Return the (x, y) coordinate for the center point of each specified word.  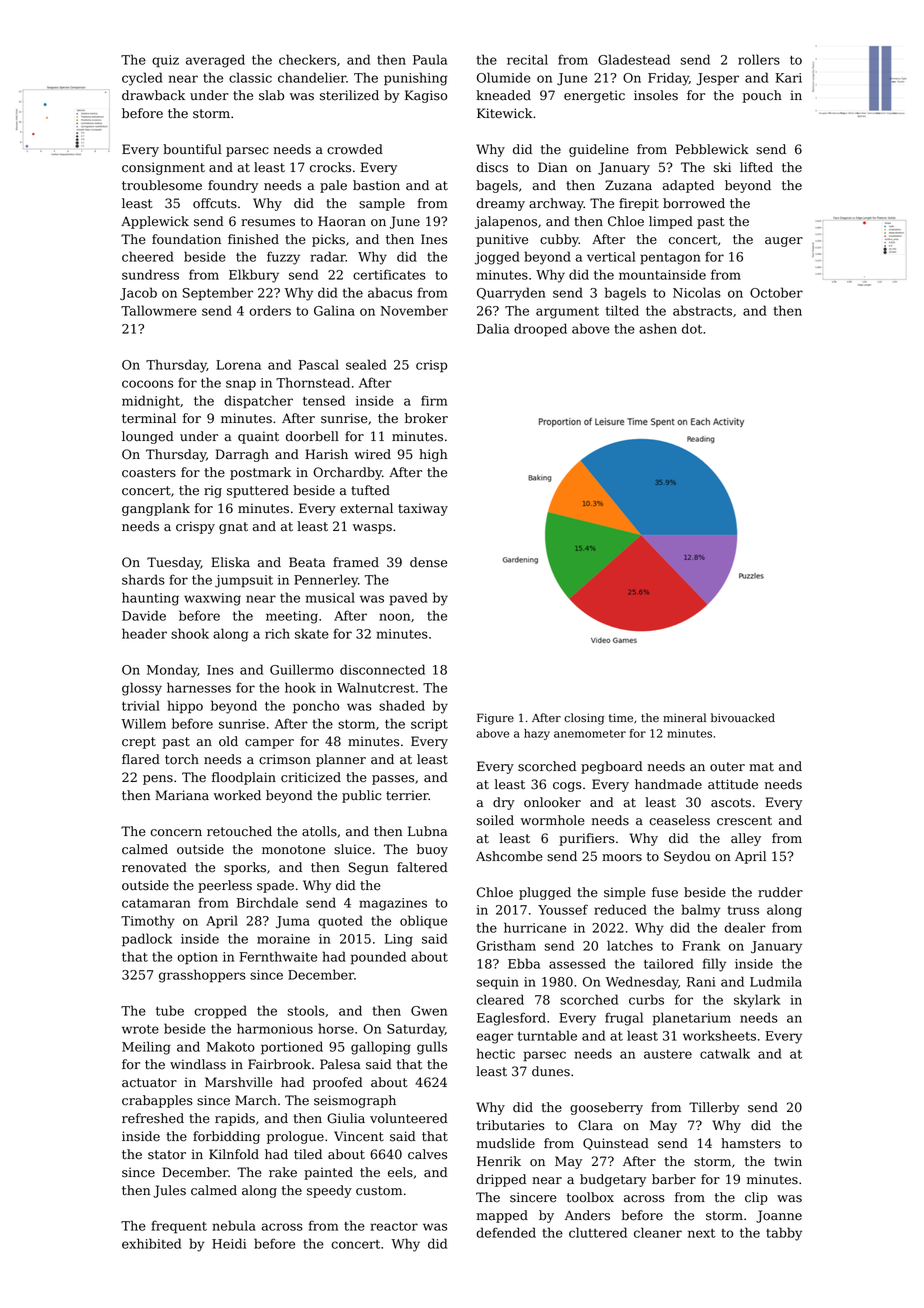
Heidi (229, 1243)
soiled (495, 820)
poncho (316, 707)
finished (253, 239)
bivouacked (743, 718)
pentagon (670, 259)
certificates (389, 274)
